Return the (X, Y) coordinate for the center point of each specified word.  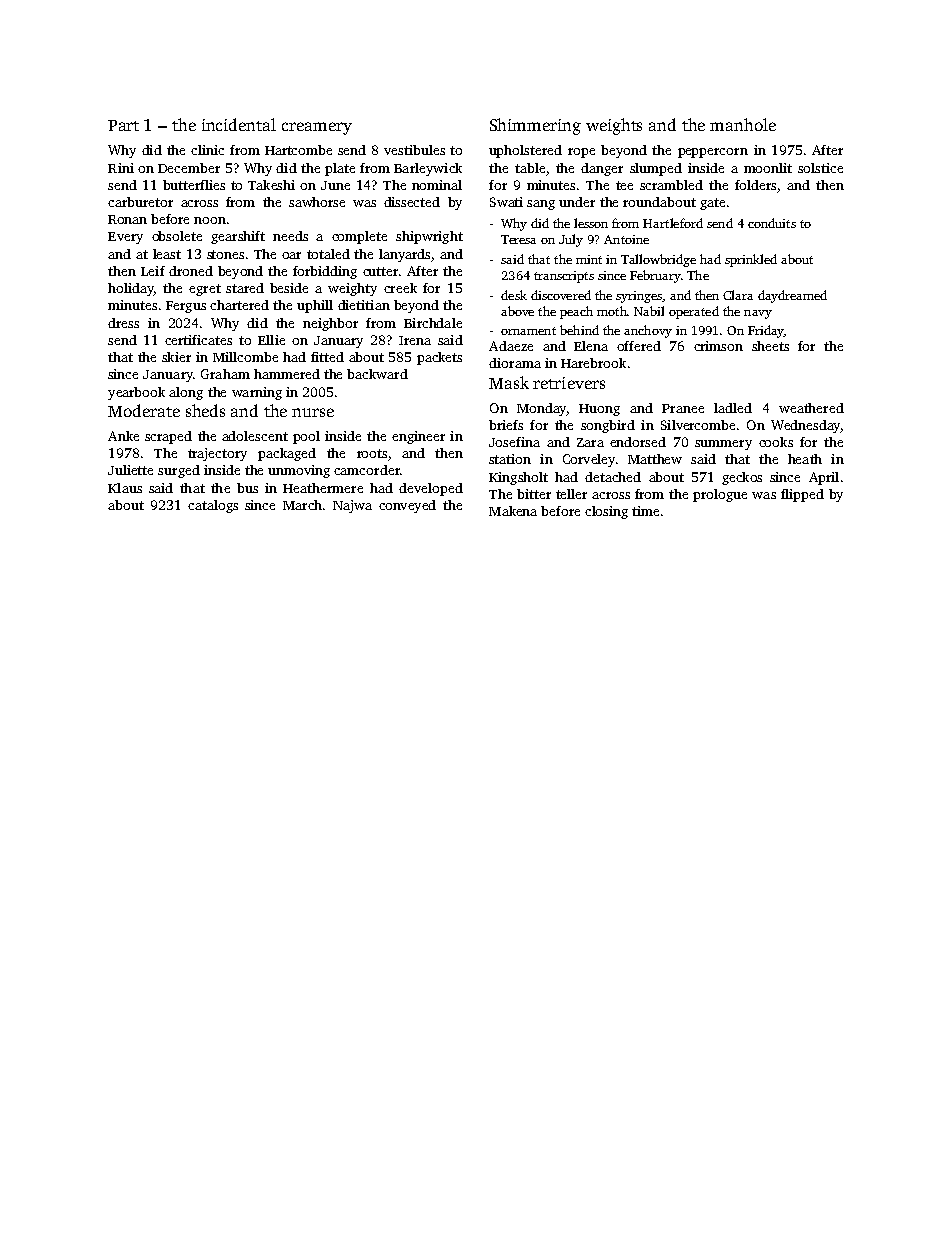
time (645, 511)
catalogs (213, 506)
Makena (513, 511)
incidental (239, 124)
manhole (743, 124)
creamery (317, 128)
